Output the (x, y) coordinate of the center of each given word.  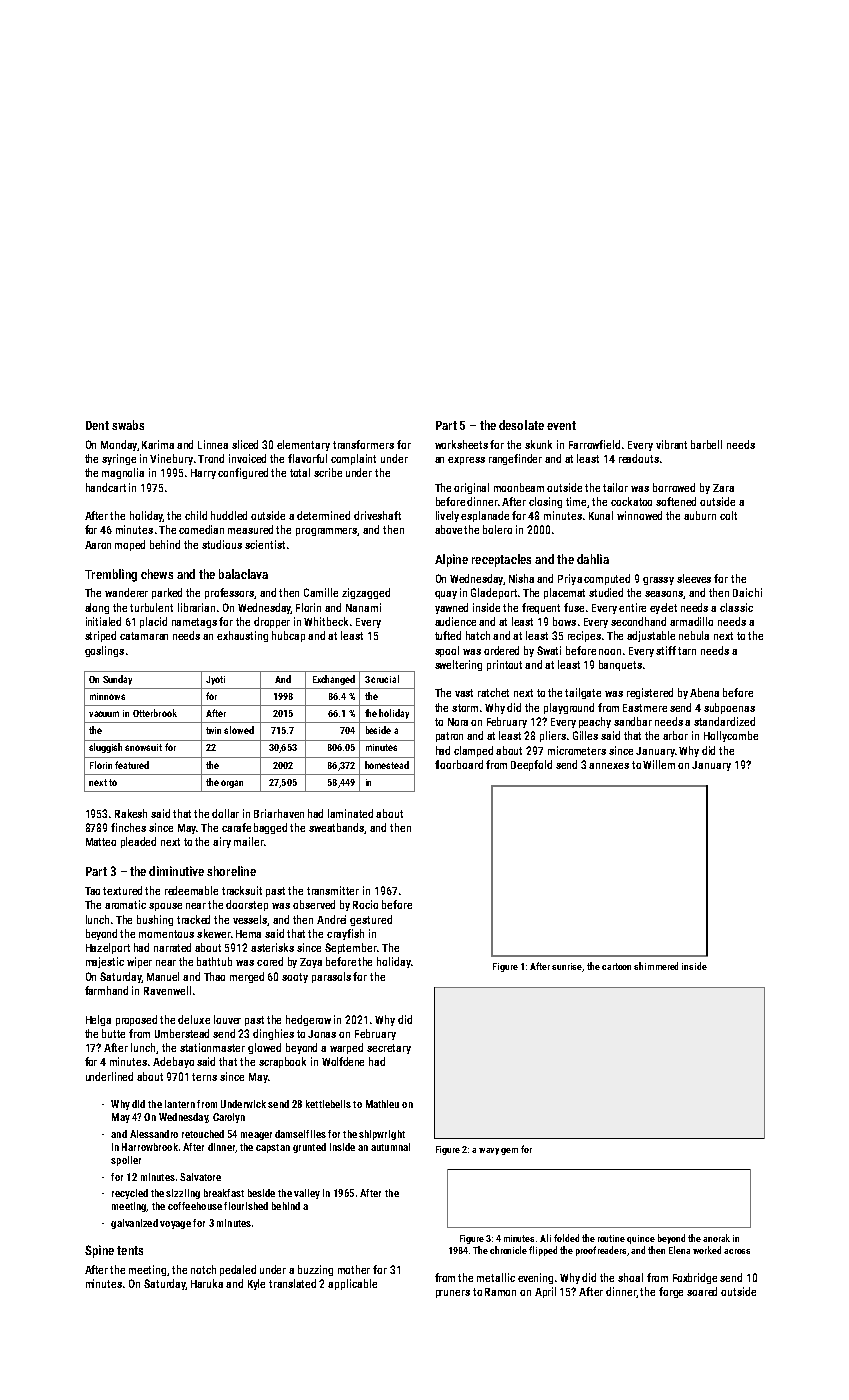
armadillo (691, 621)
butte (113, 1033)
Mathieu (382, 1104)
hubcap (288, 636)
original (471, 488)
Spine (99, 1251)
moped (130, 545)
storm (465, 708)
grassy (658, 581)
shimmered (656, 966)
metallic (496, 1277)
